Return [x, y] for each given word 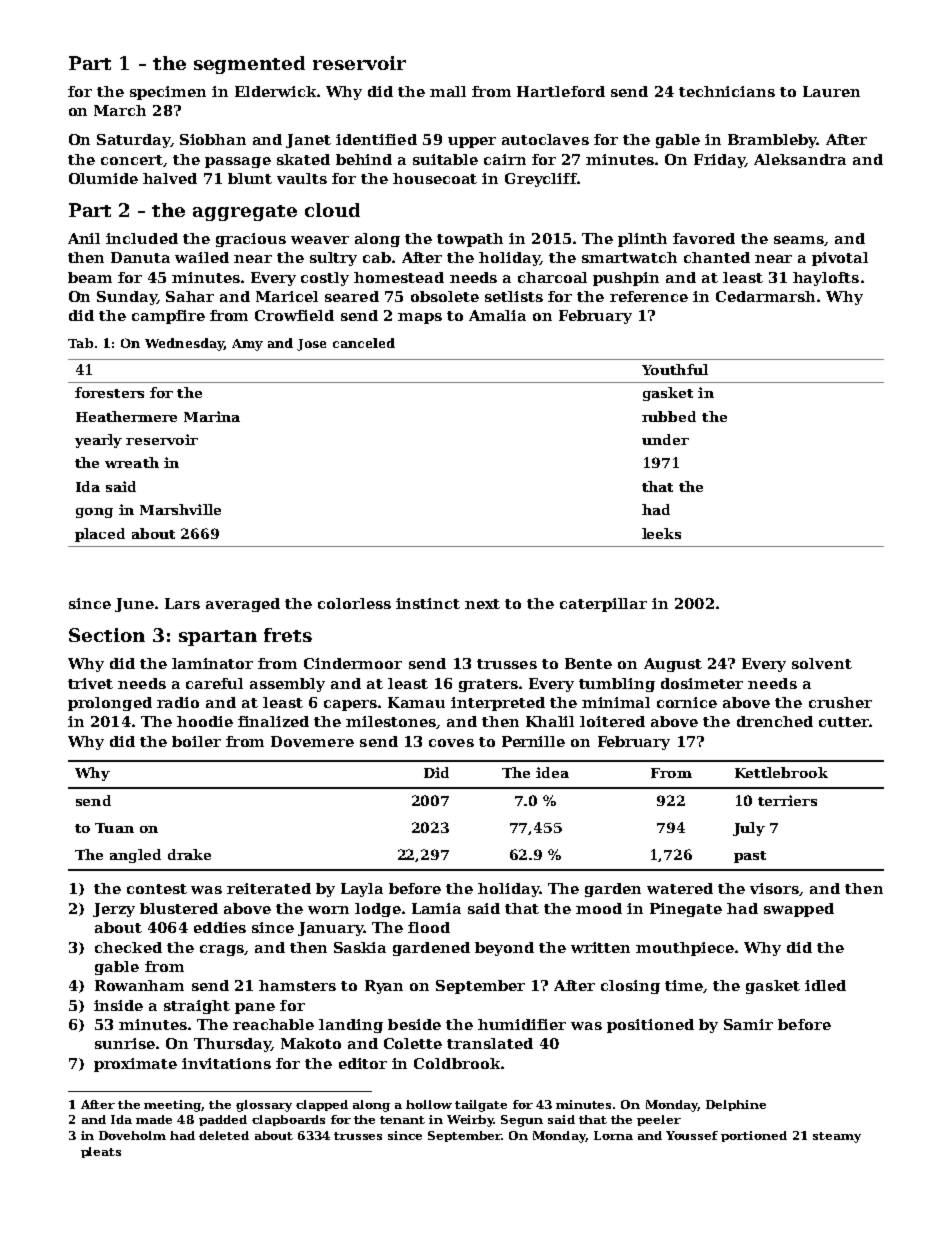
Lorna [613, 1135]
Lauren [831, 91]
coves [451, 743]
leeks [661, 533]
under [665, 439]
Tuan [114, 828]
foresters [109, 392]
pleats [101, 1152]
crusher [840, 702]
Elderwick [275, 91]
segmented [249, 65]
